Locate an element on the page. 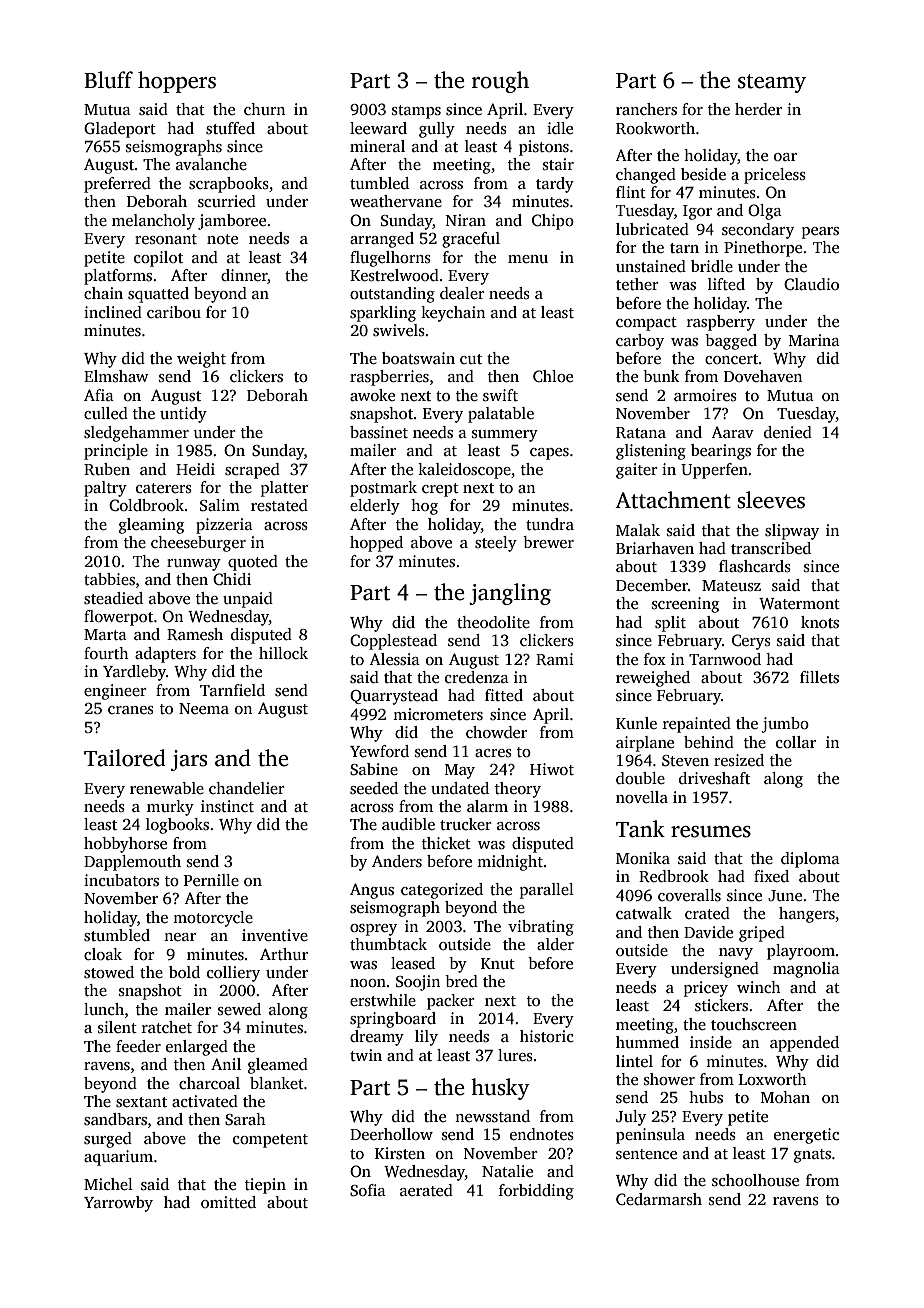  swivels is located at coordinates (399, 330).
